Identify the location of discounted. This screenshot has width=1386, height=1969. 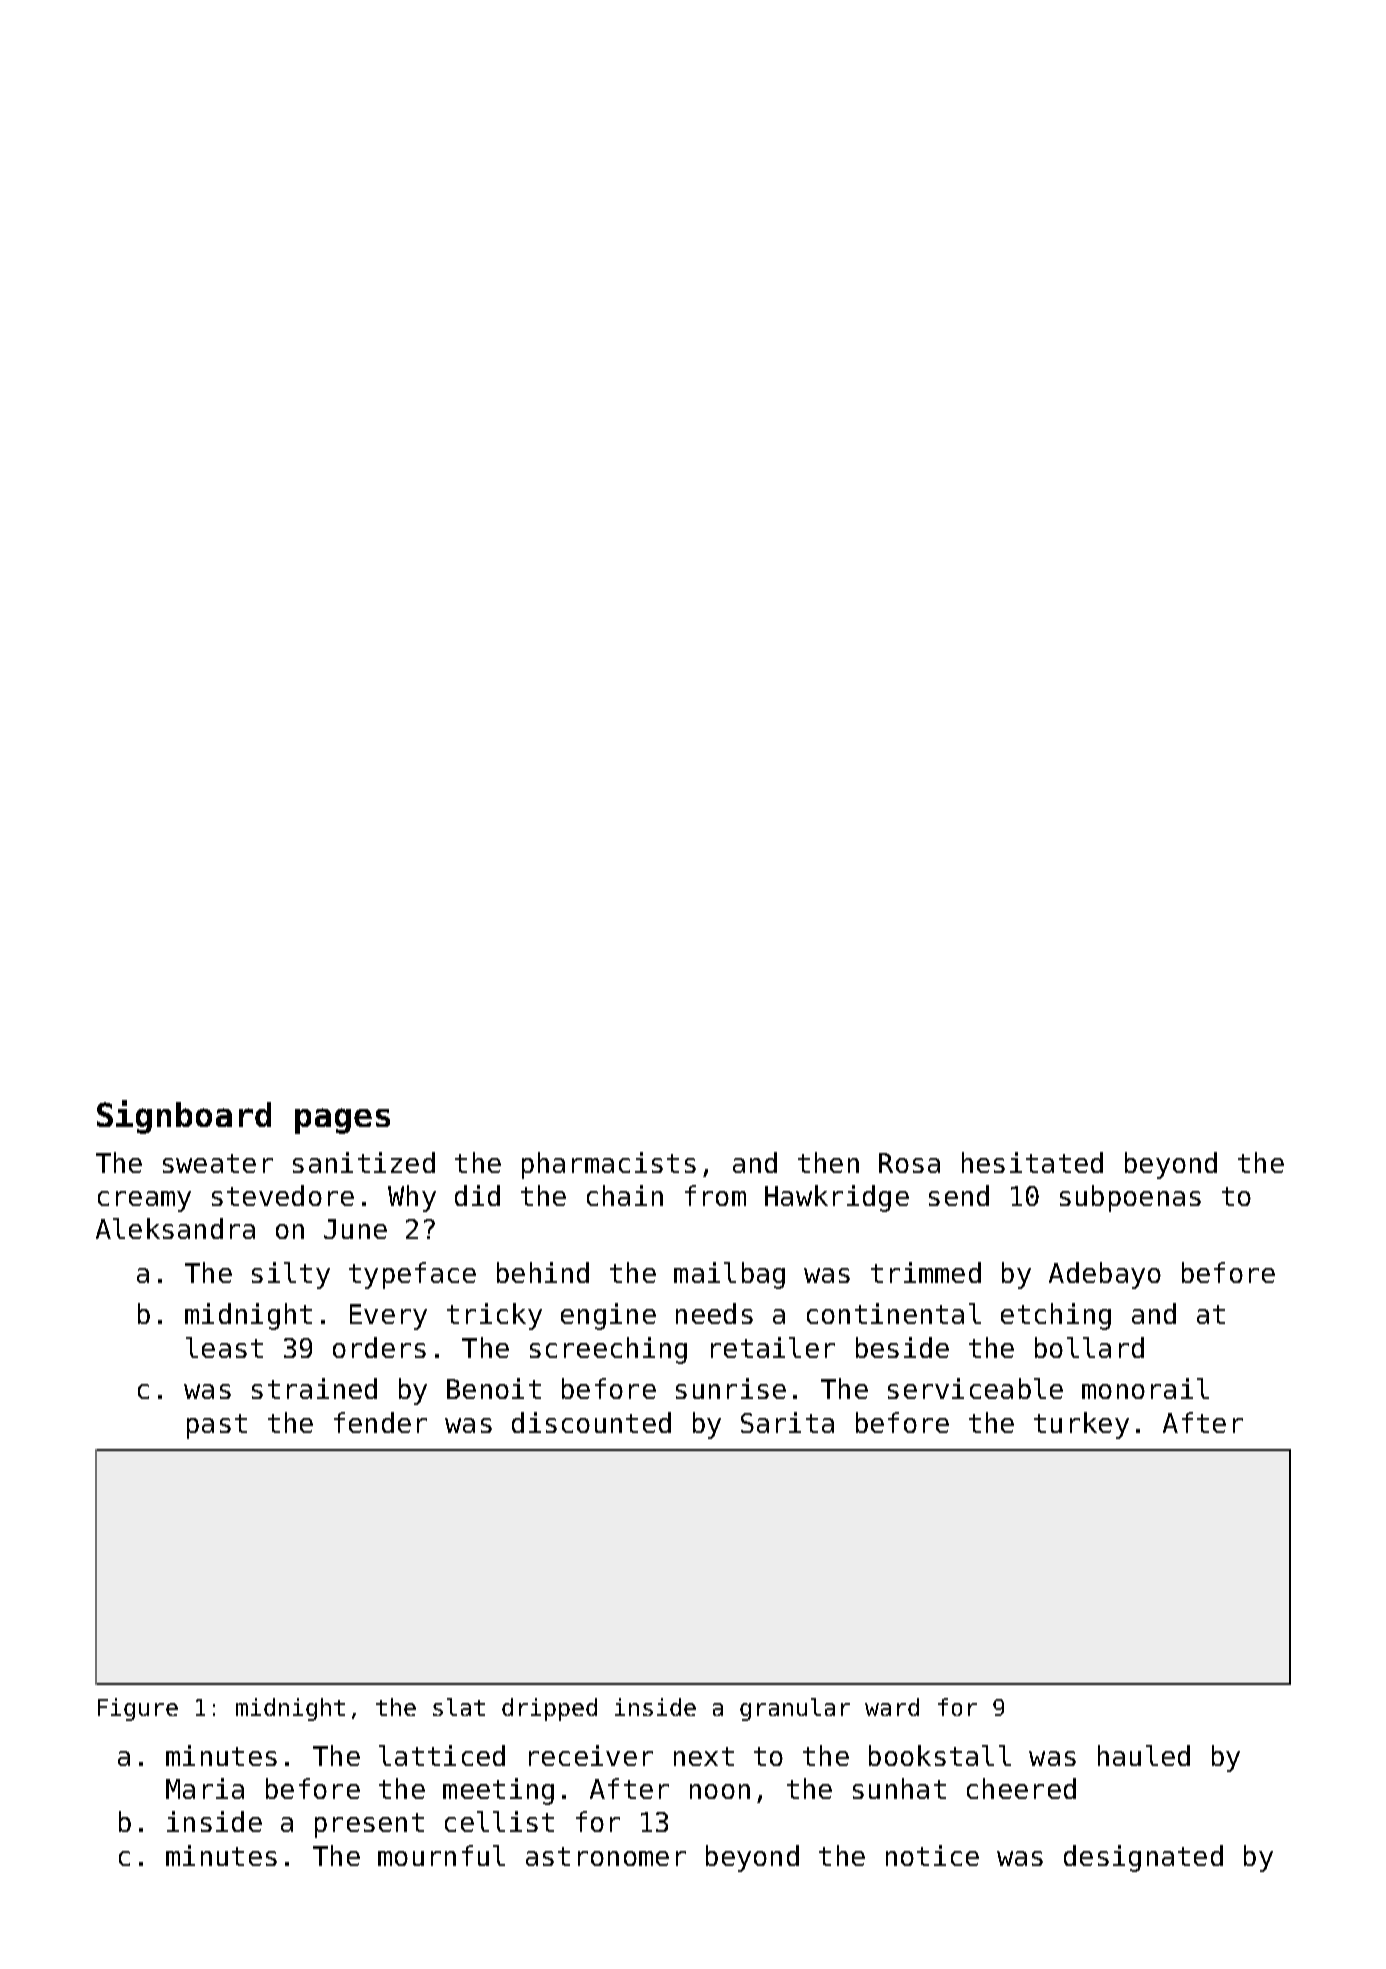
(591, 1422).
